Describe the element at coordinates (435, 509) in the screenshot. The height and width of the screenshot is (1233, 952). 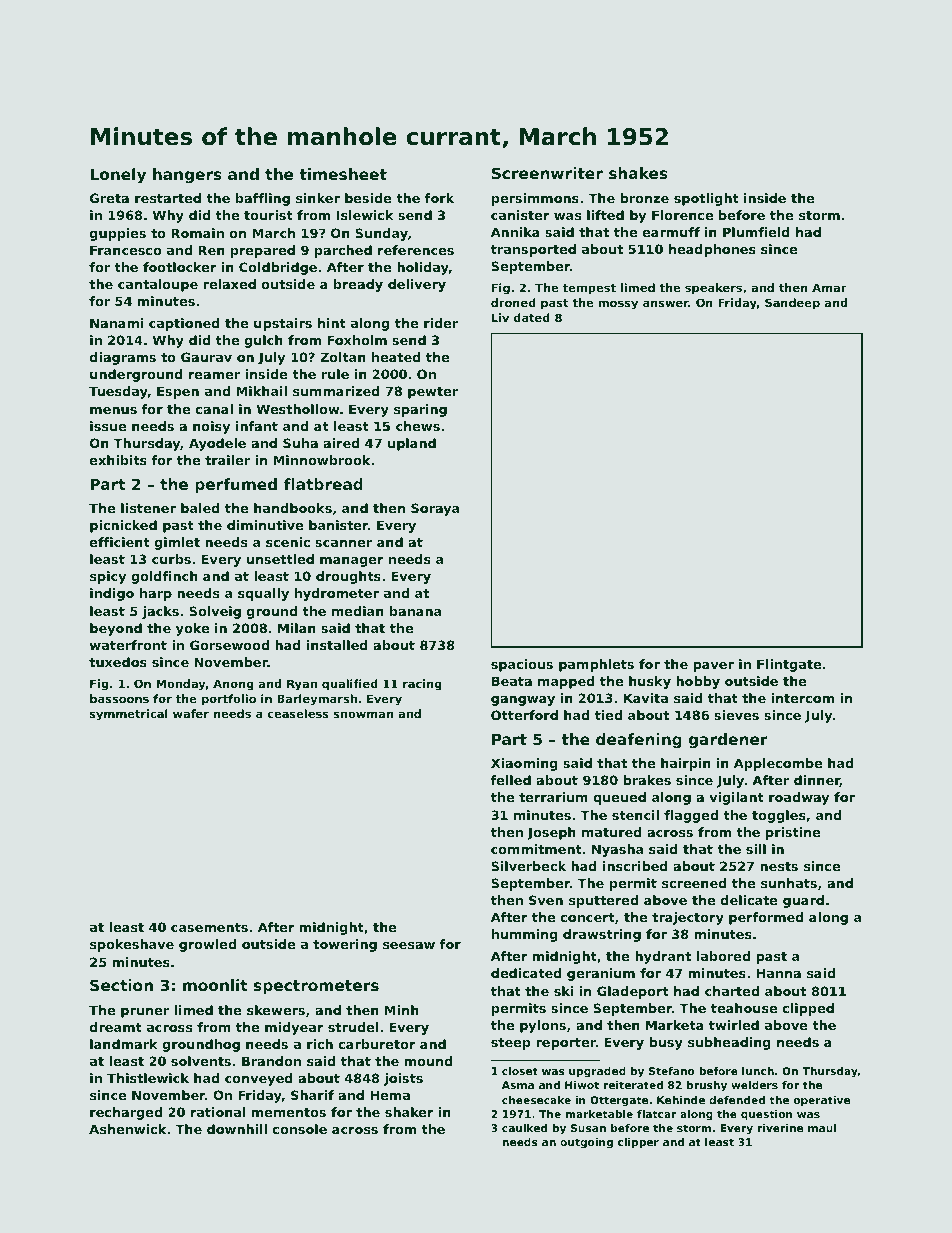
I see `Soraya` at that location.
